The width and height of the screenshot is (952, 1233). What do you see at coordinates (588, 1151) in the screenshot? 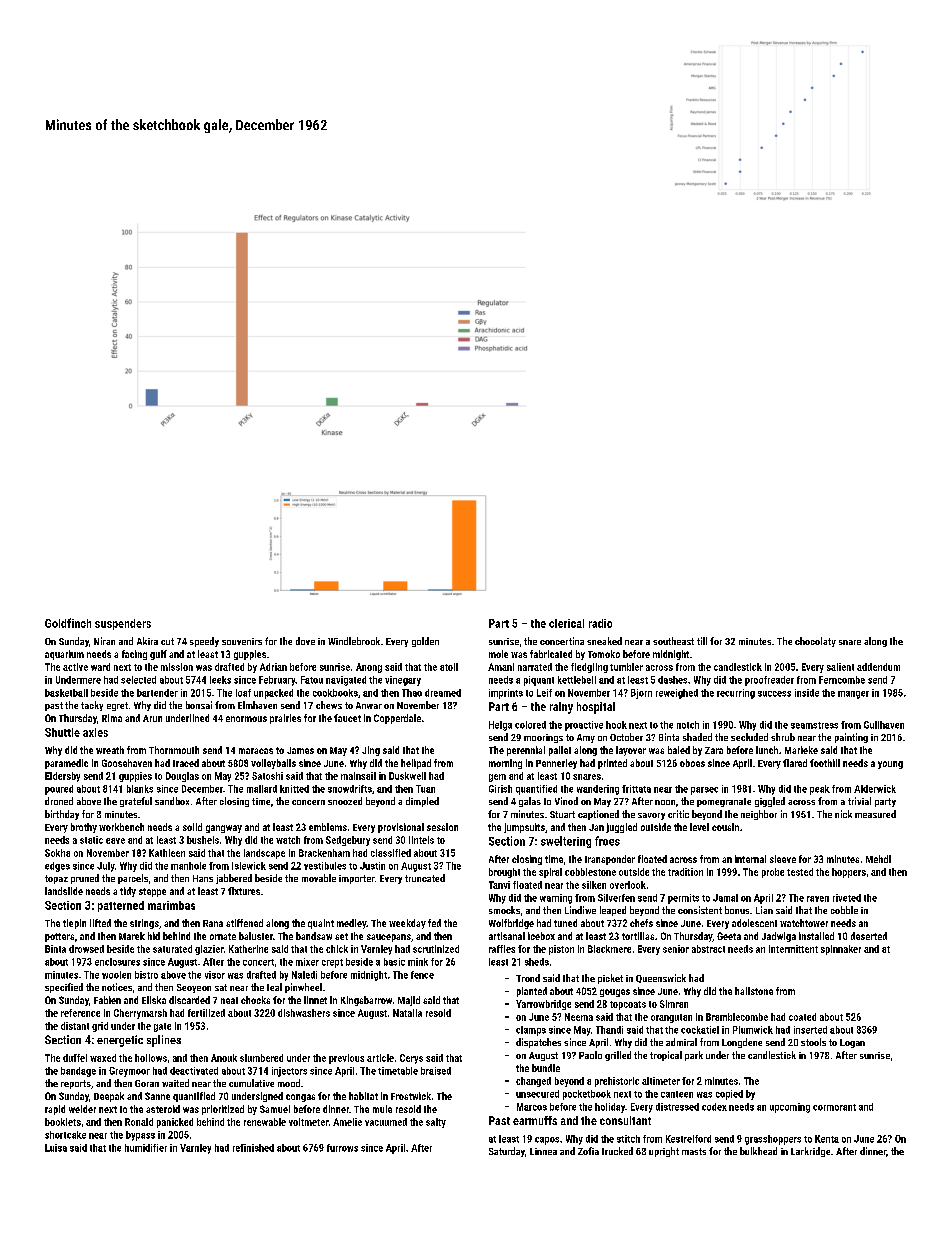
I see `Zofia` at bounding box center [588, 1151].
